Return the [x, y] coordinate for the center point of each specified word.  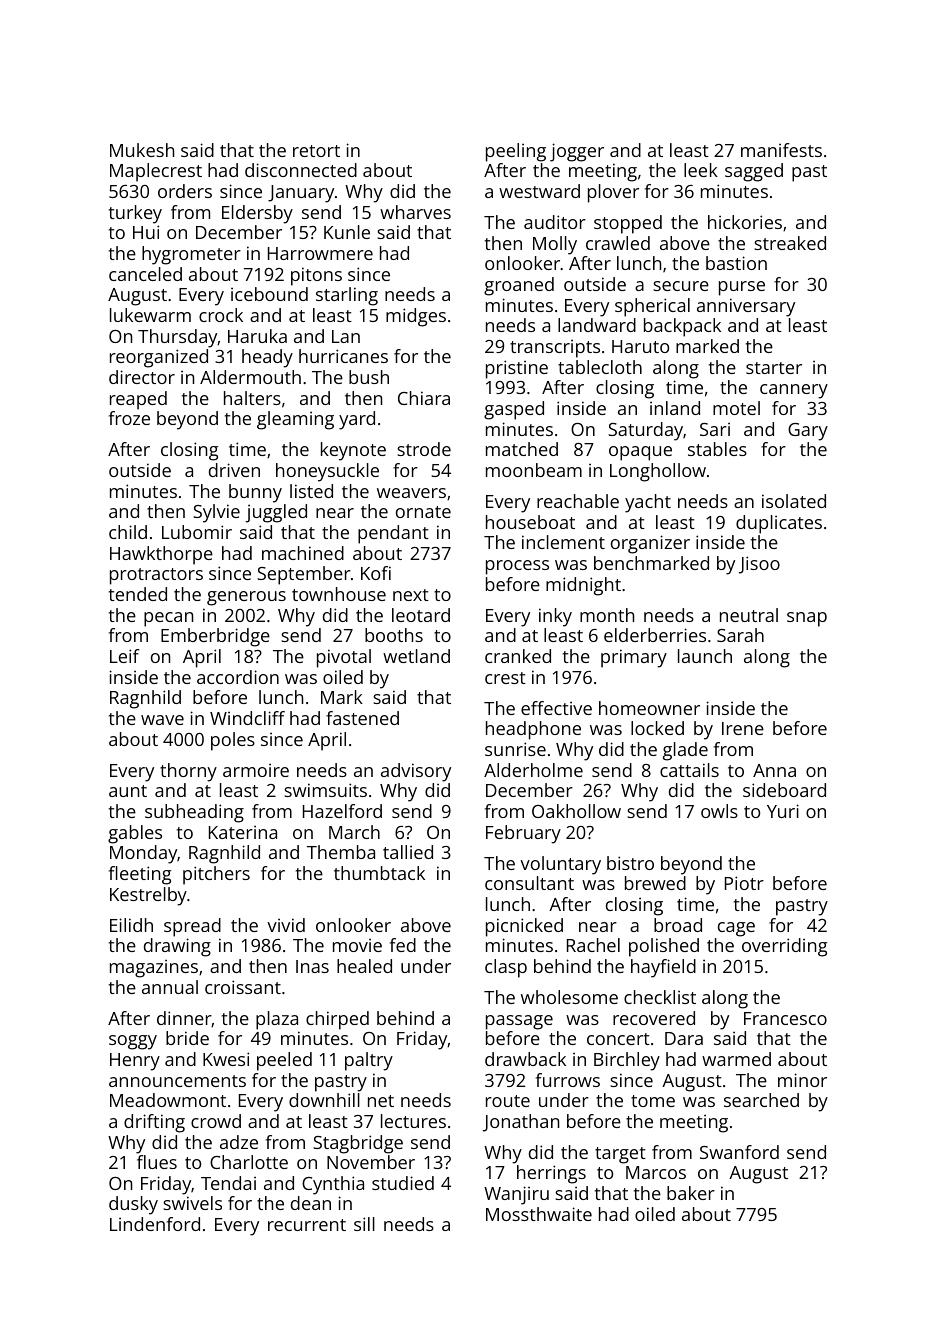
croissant [243, 987]
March [354, 832]
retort [316, 151]
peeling [516, 152]
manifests [781, 150]
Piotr [744, 883]
